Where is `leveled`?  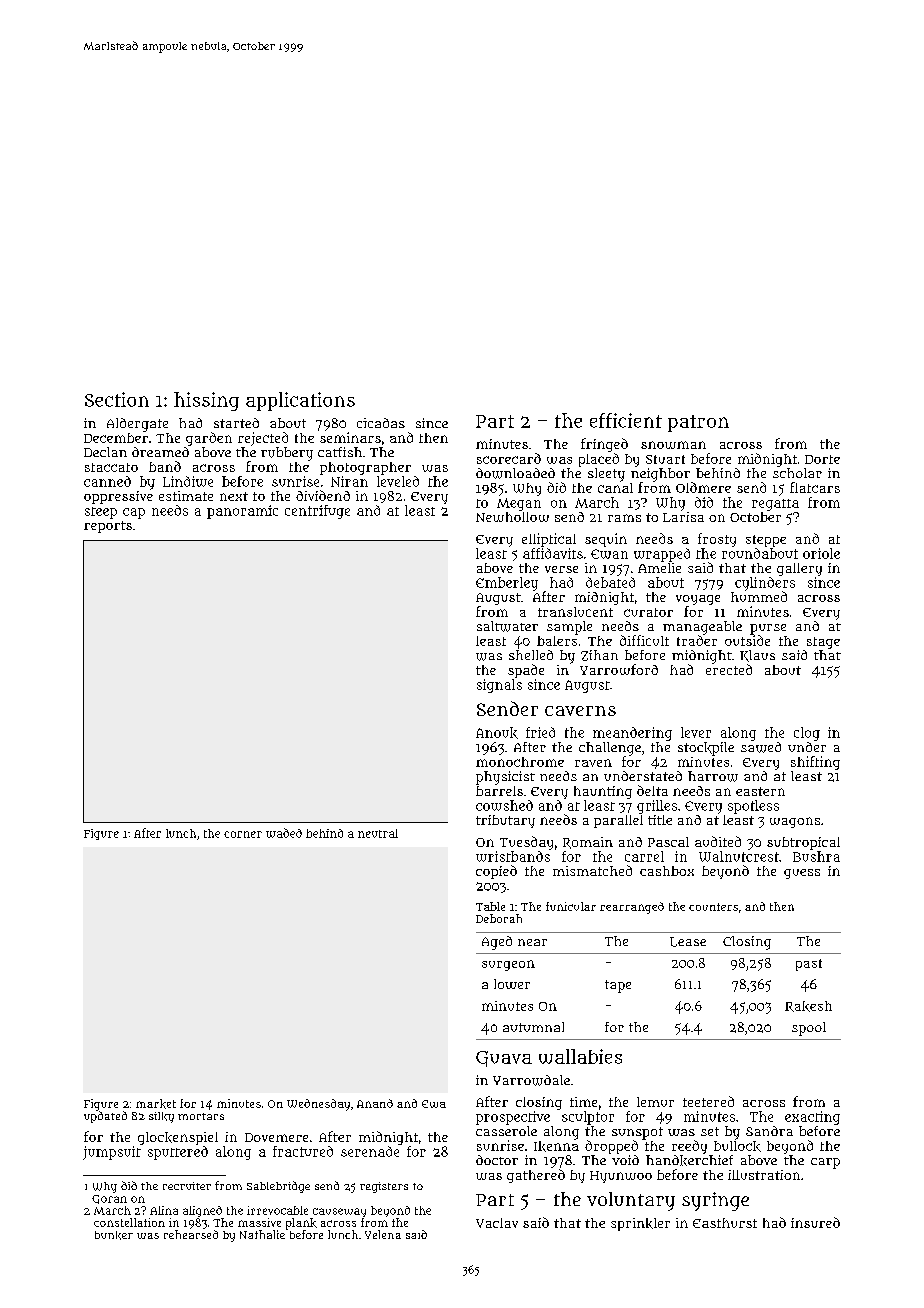 leveled is located at coordinates (398, 481).
